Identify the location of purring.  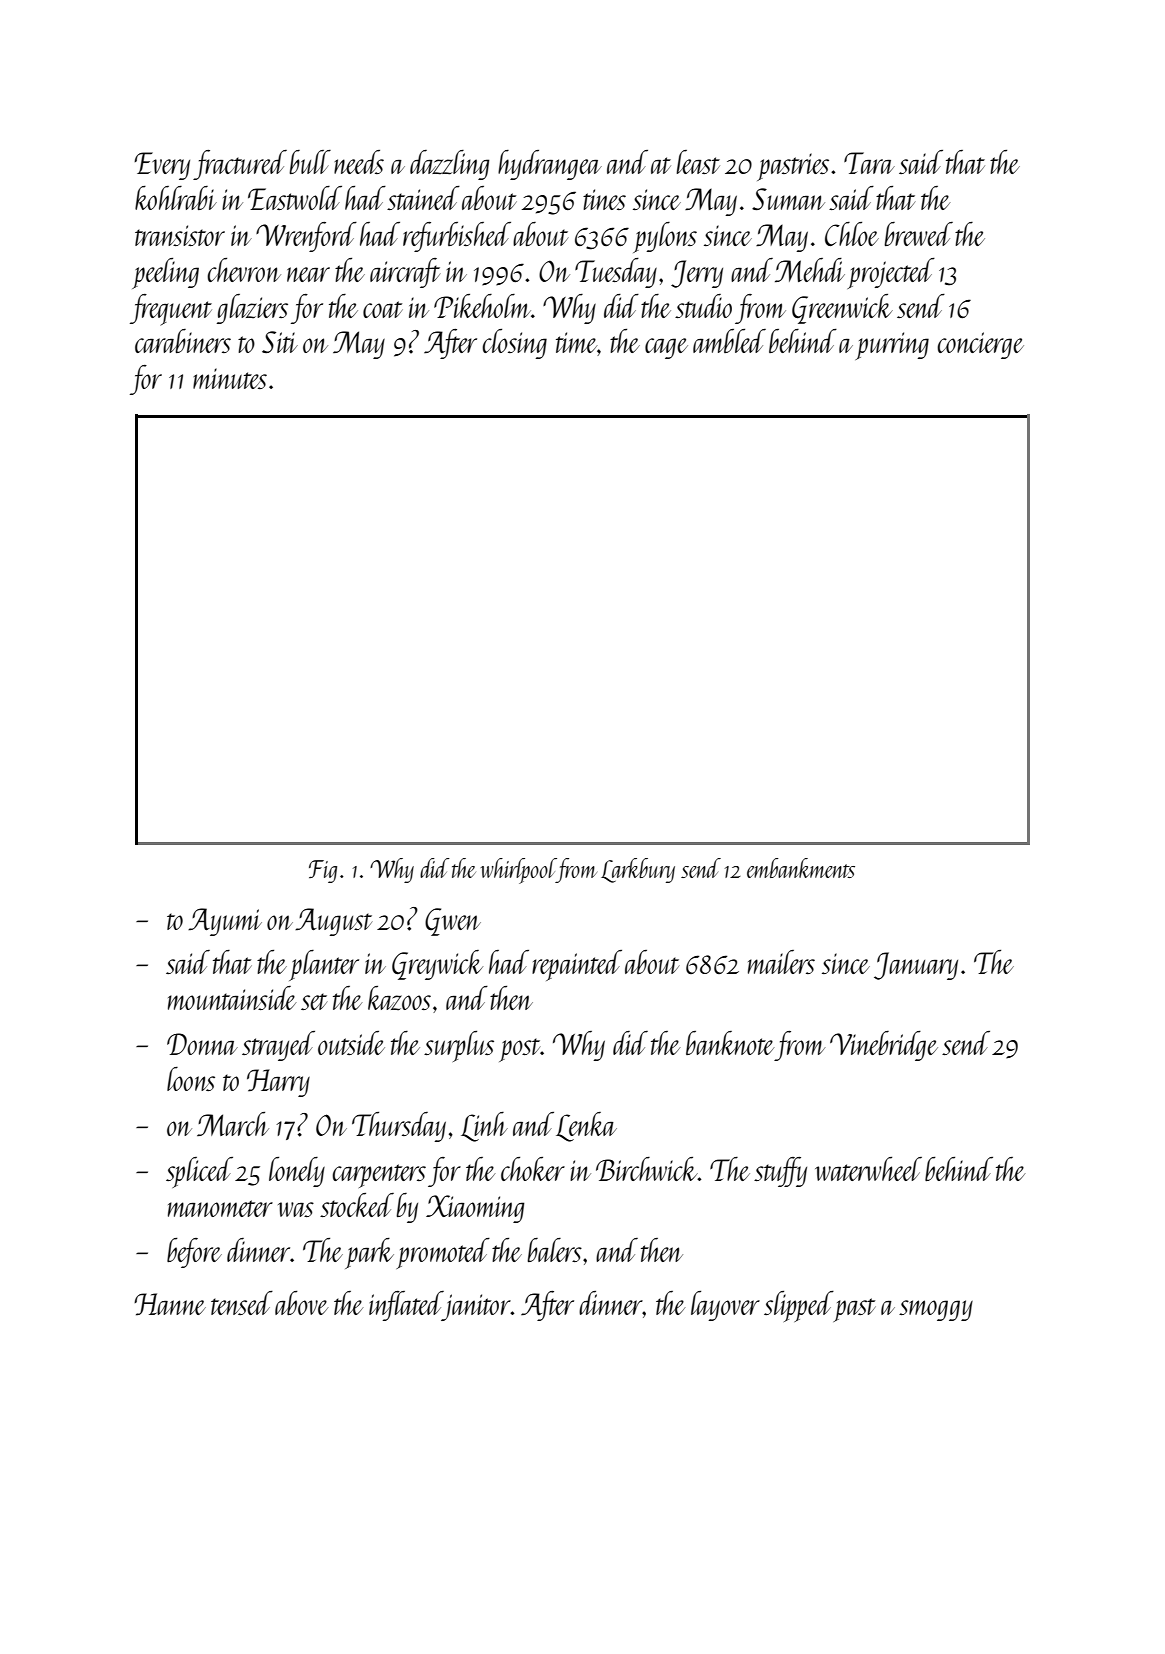
(892, 346).
